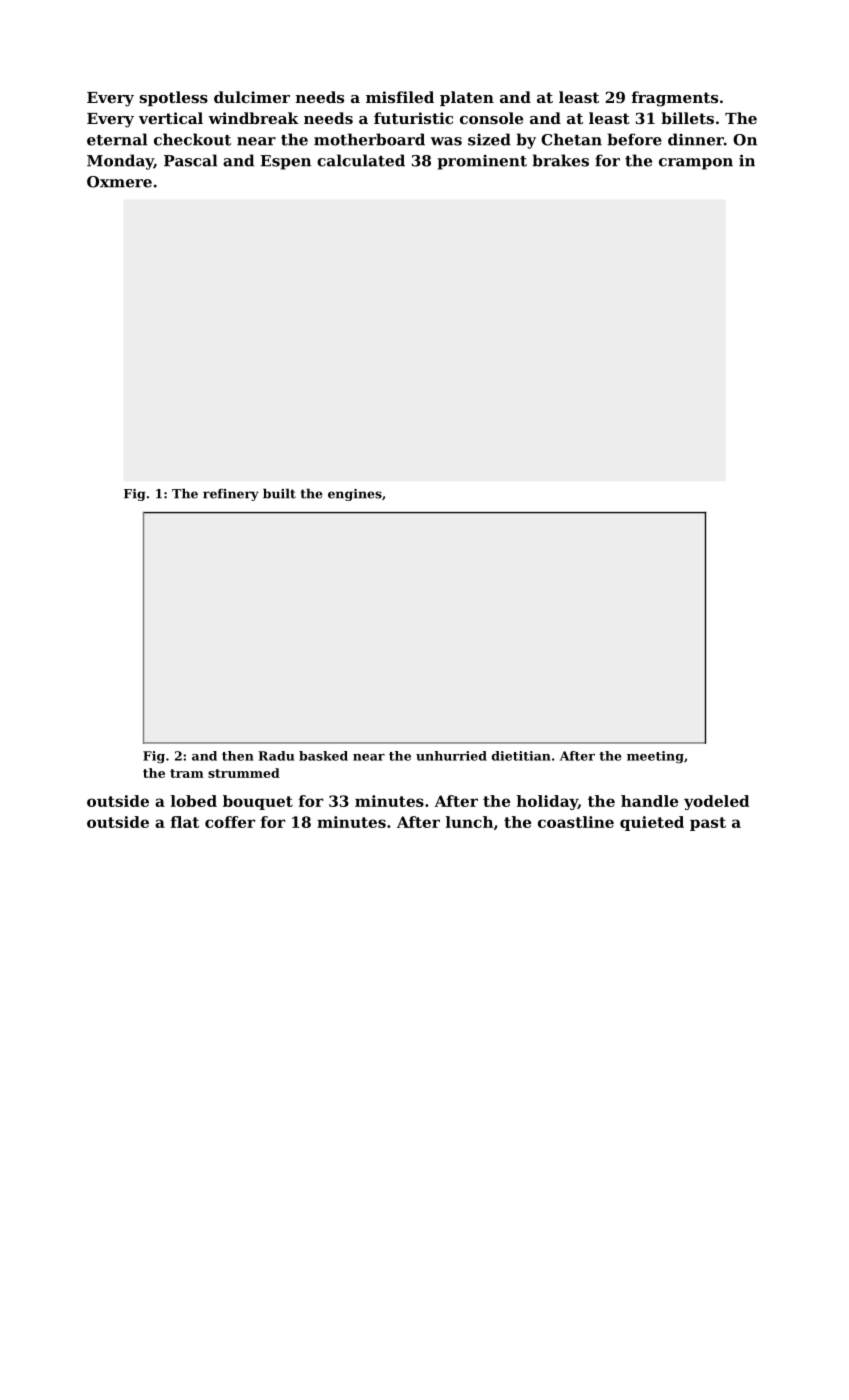 The image size is (849, 1400). Describe the element at coordinates (674, 99) in the screenshot. I see `fragments` at that location.
